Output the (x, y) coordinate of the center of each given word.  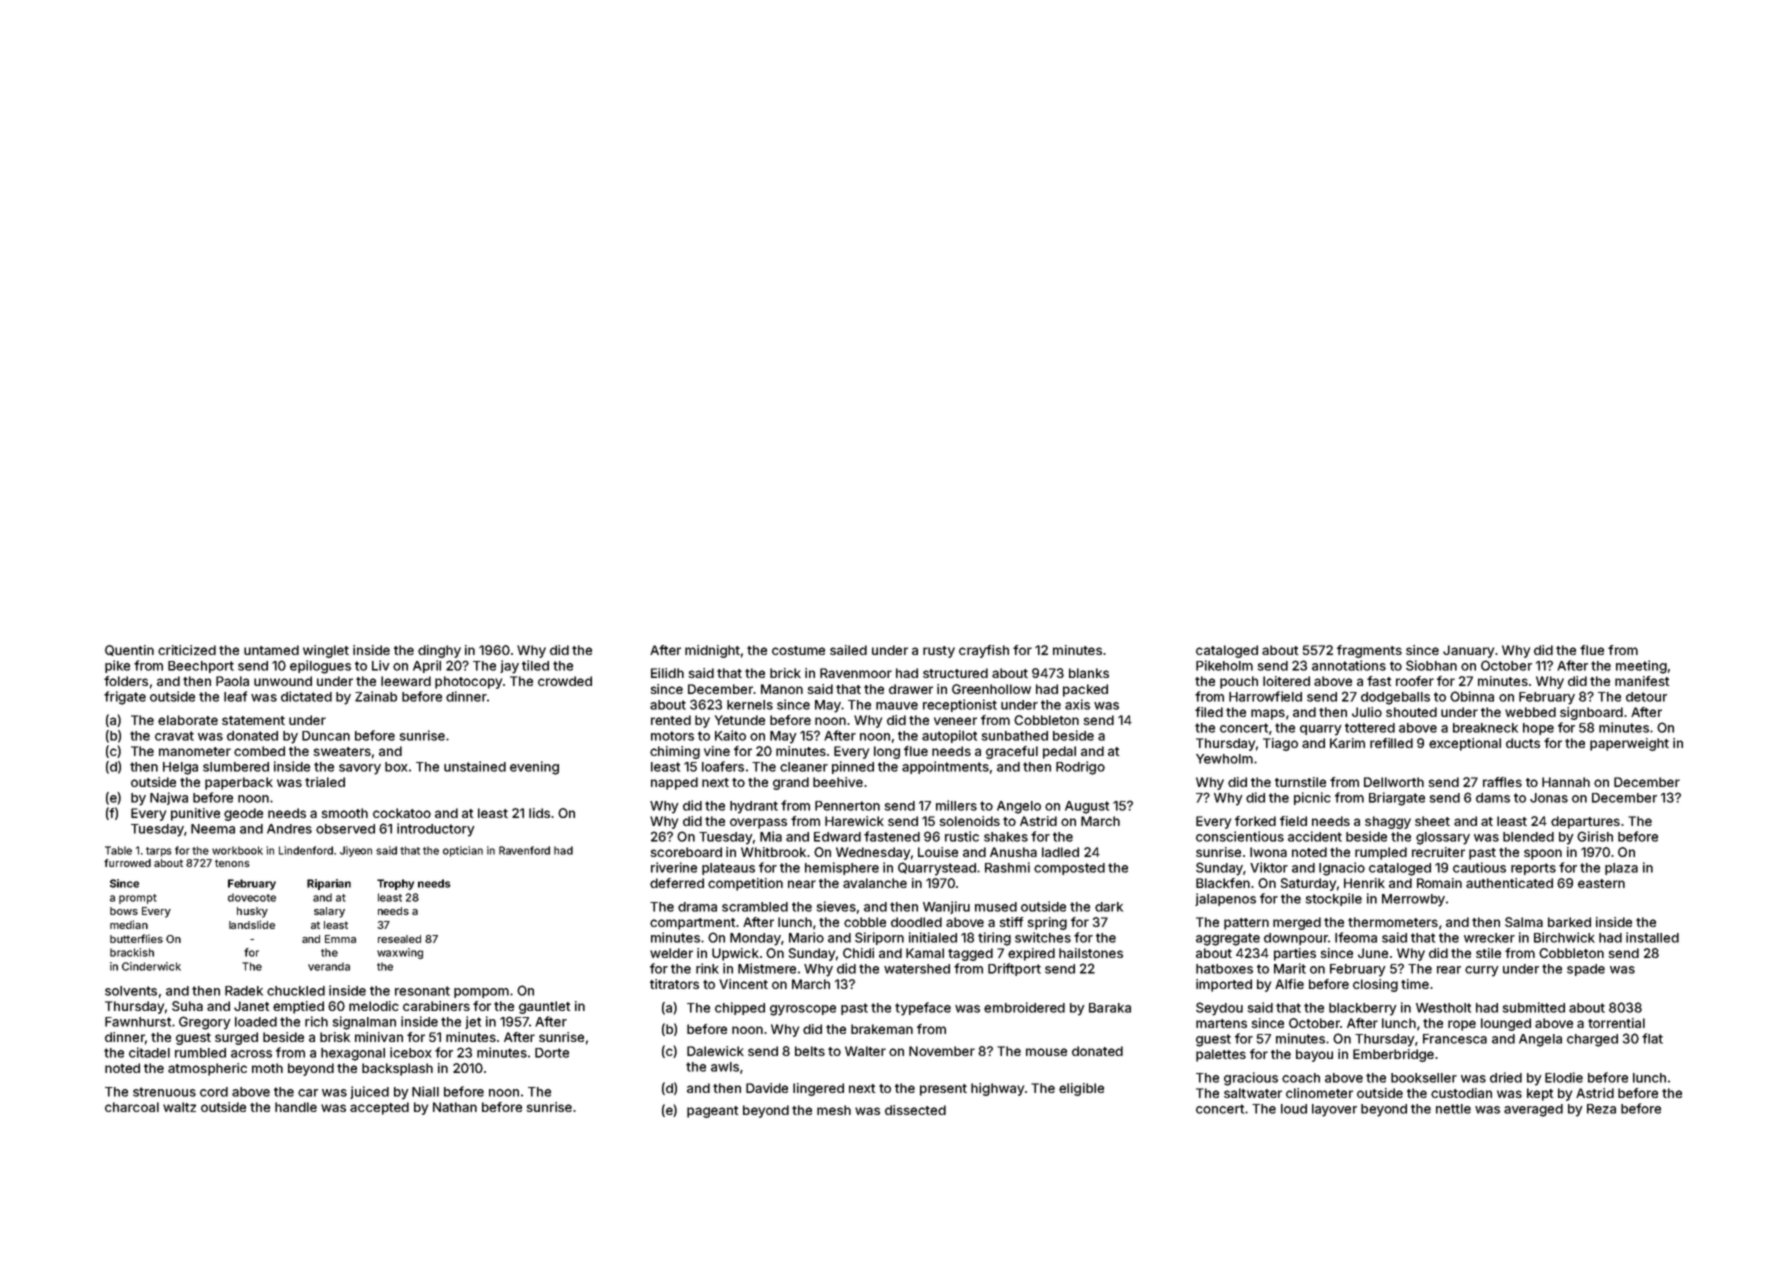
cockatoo (402, 813)
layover (1334, 1110)
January (1468, 651)
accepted (379, 1108)
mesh (834, 1110)
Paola (232, 681)
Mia (771, 836)
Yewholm (1224, 759)
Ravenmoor (856, 673)
